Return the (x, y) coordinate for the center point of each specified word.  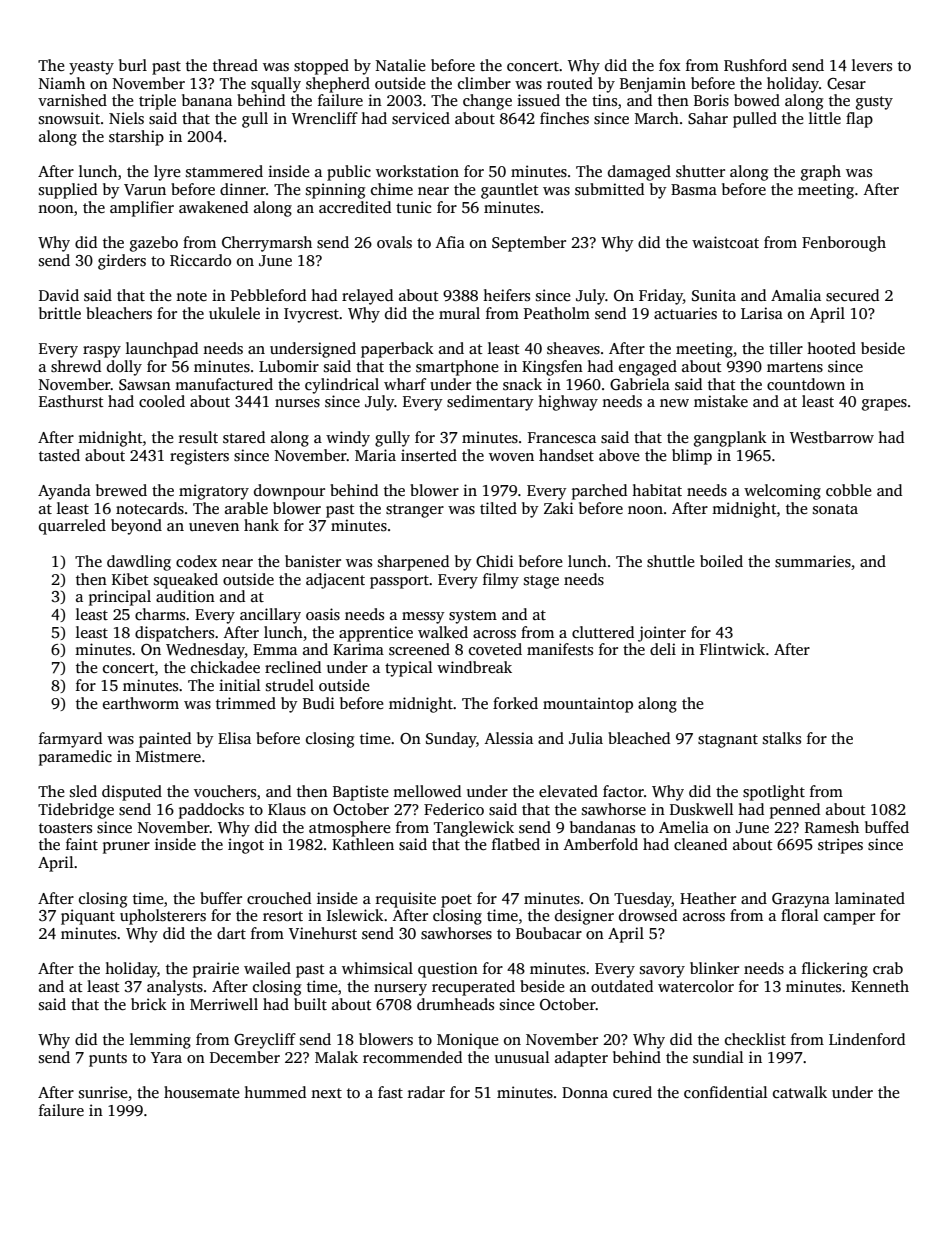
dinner (243, 189)
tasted (59, 455)
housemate (202, 1092)
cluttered (603, 632)
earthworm (141, 703)
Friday (661, 297)
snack (522, 384)
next (326, 1093)
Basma (694, 190)
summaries (813, 561)
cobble (849, 490)
